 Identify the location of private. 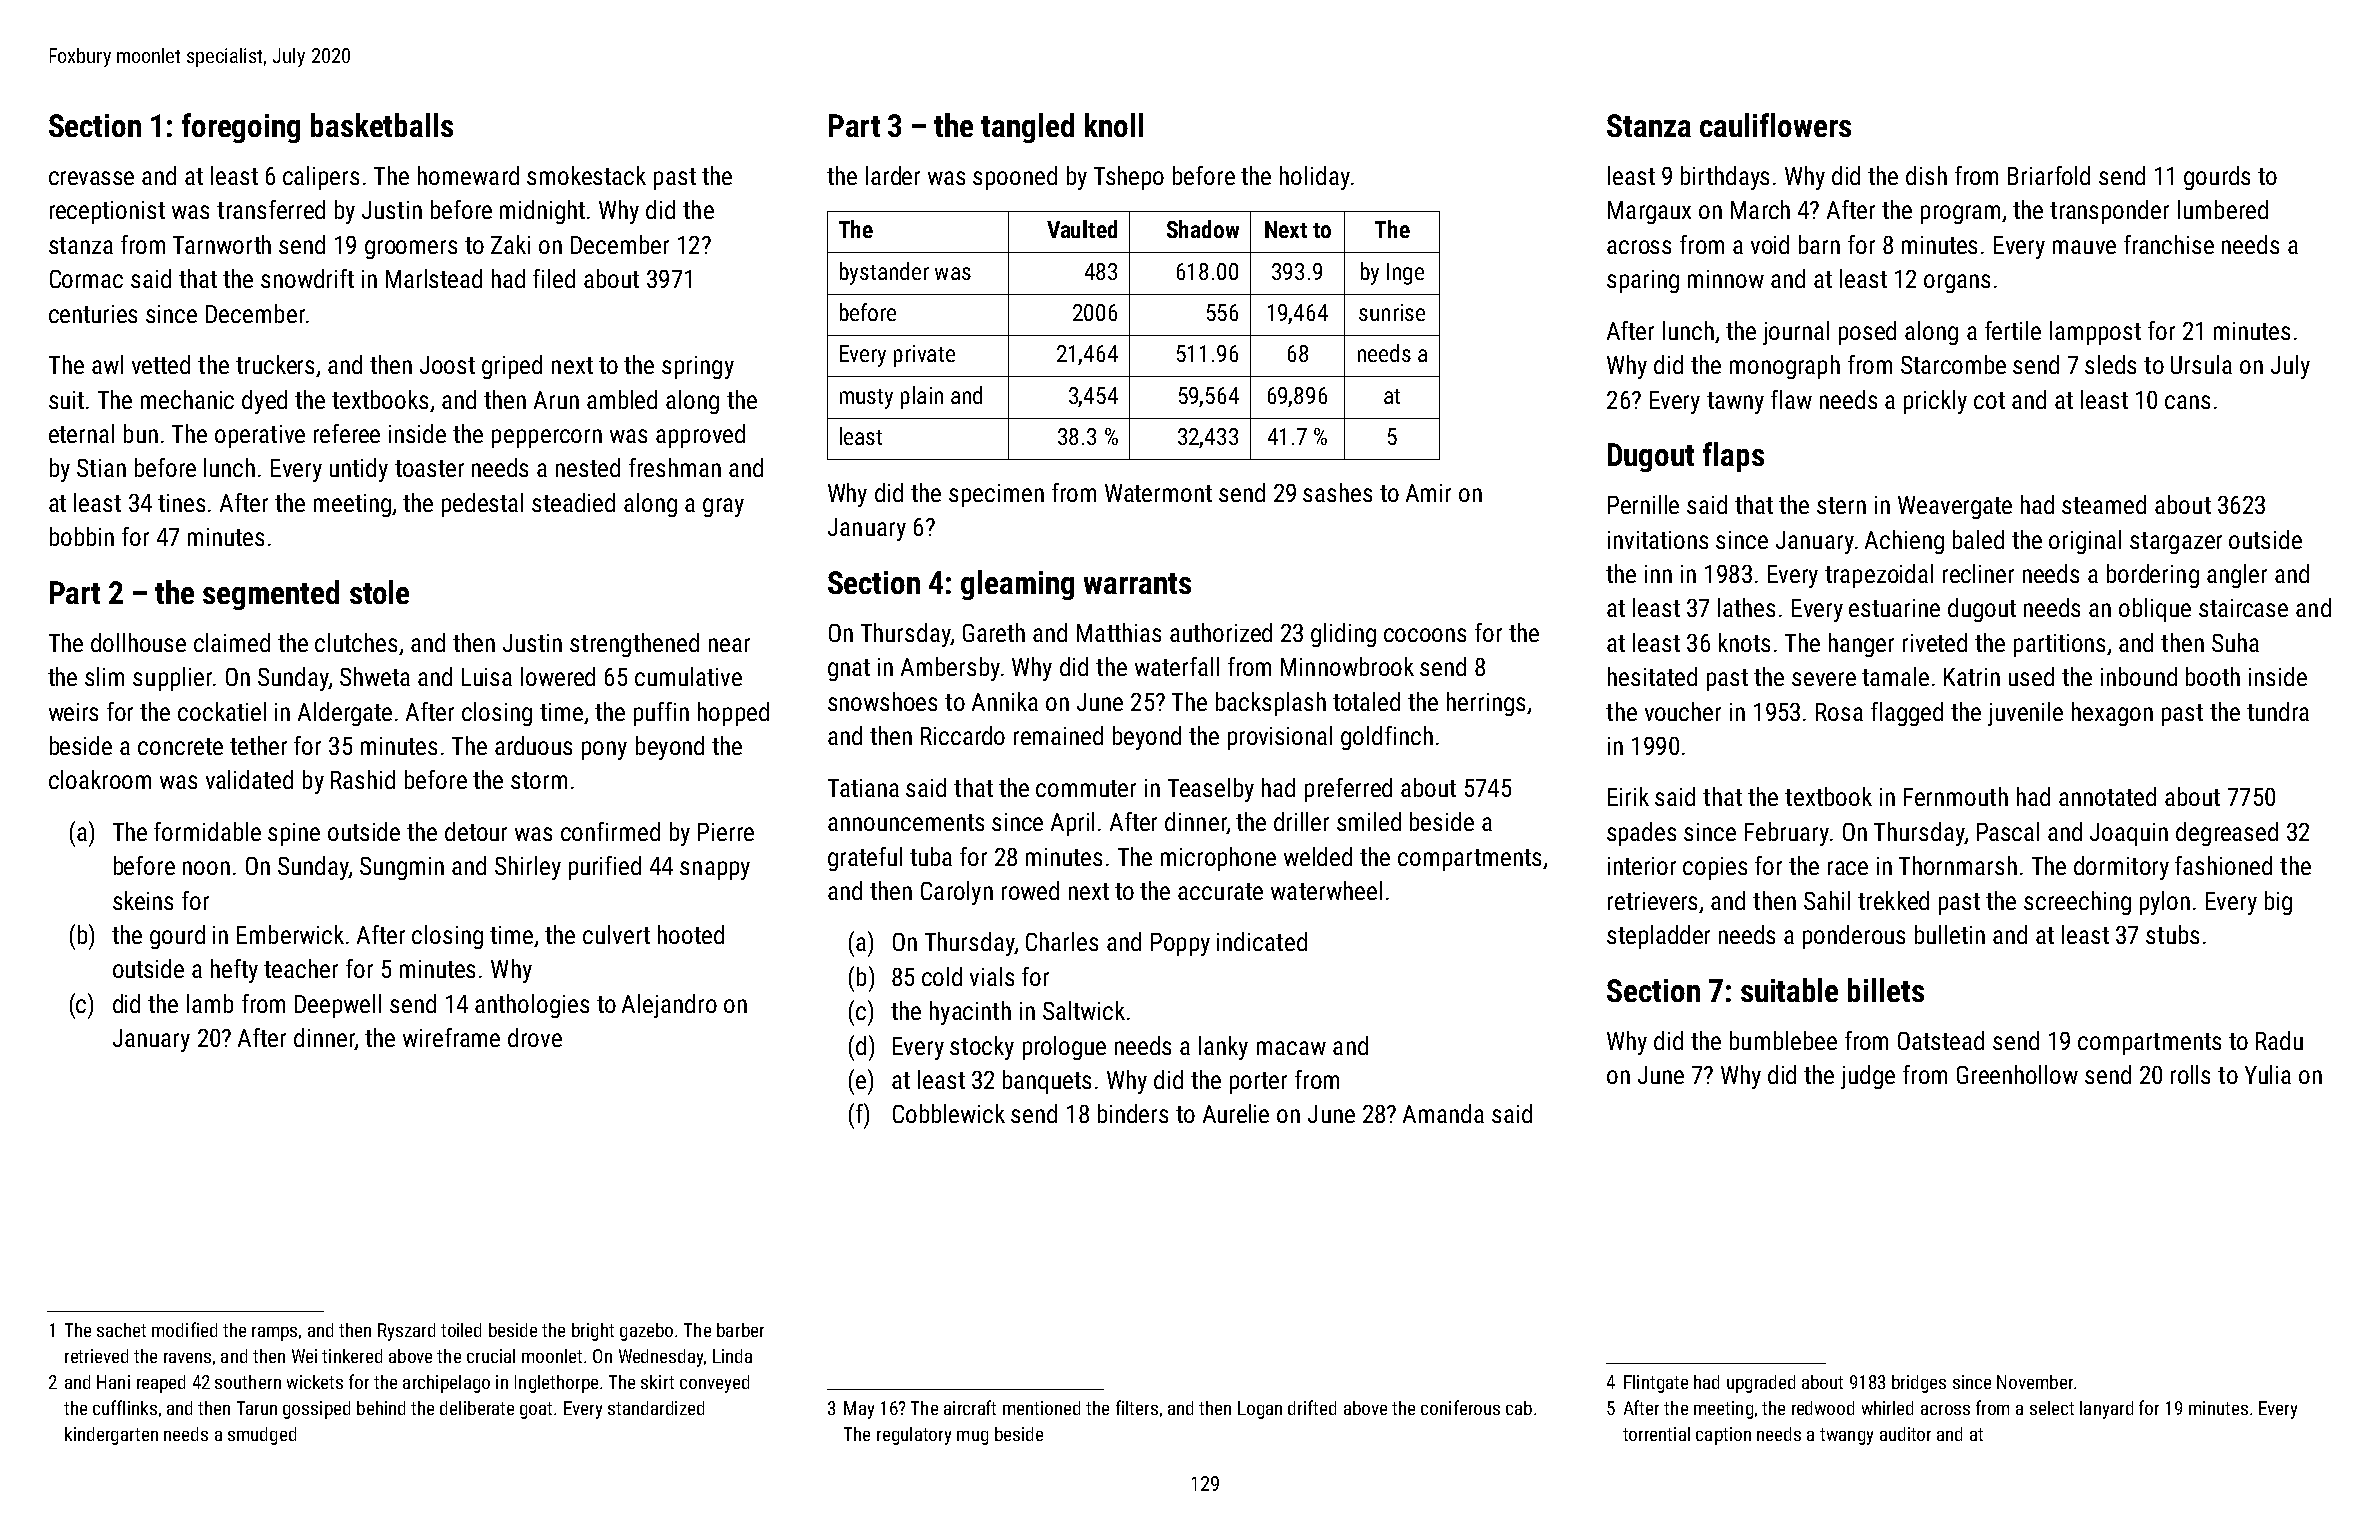
(924, 356).
